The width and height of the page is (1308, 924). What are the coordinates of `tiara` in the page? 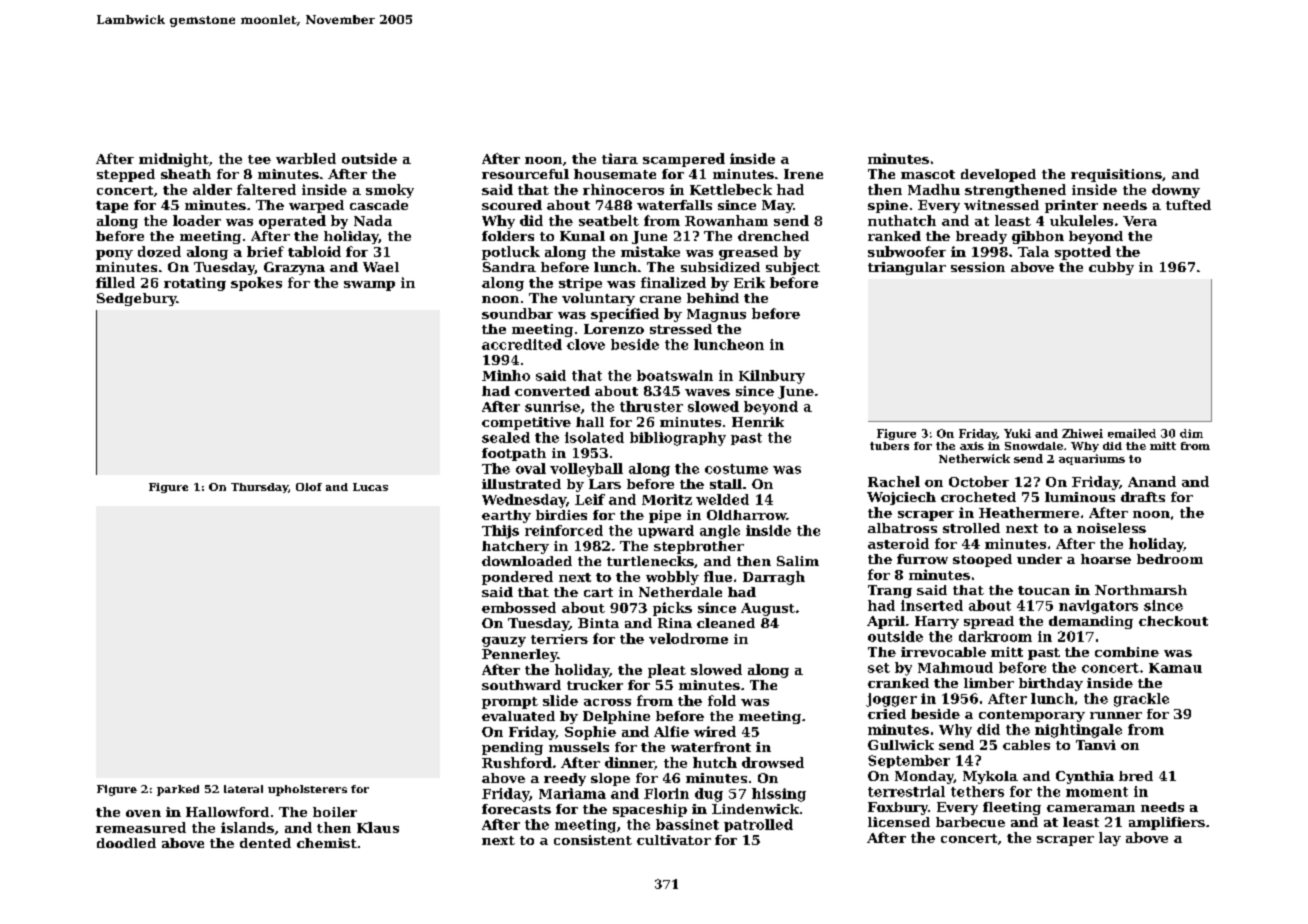 It's located at (620, 158).
